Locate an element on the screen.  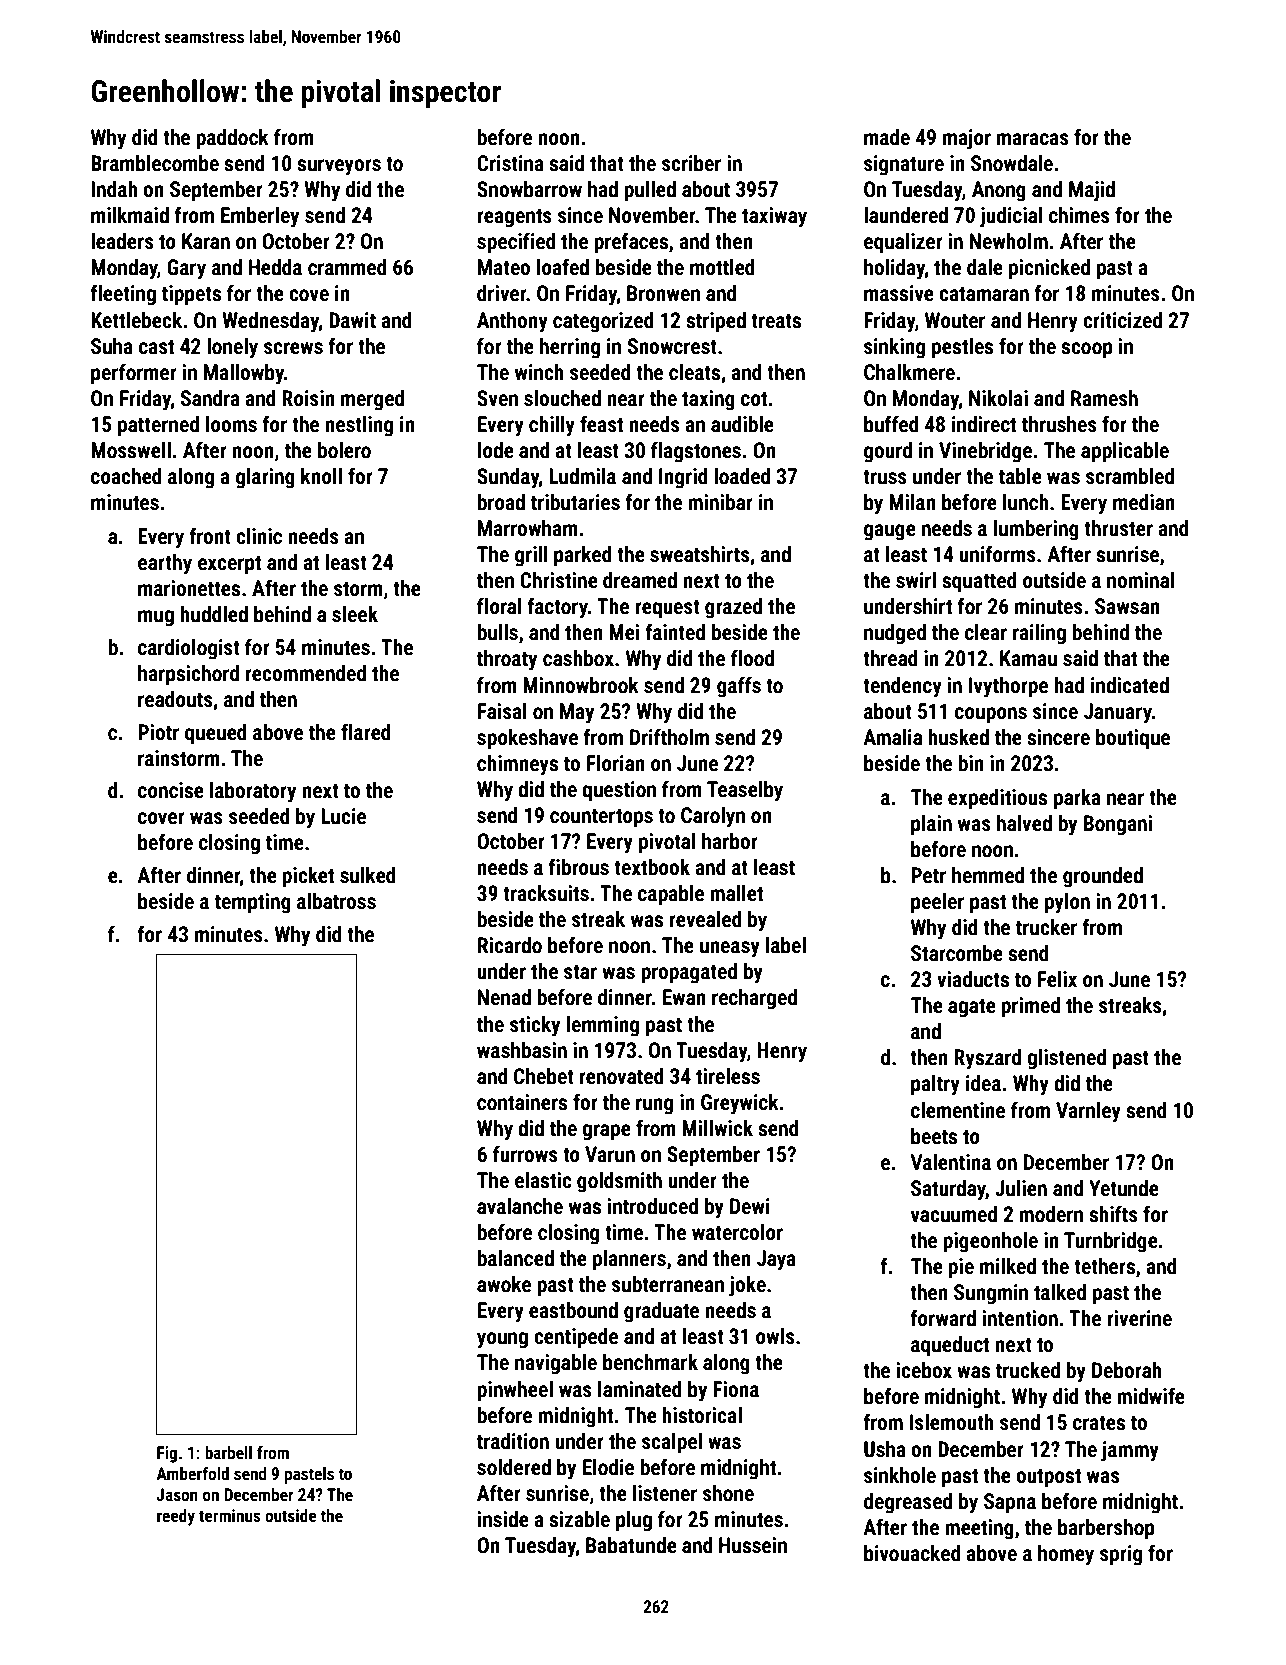
surveyors is located at coordinates (339, 167).
